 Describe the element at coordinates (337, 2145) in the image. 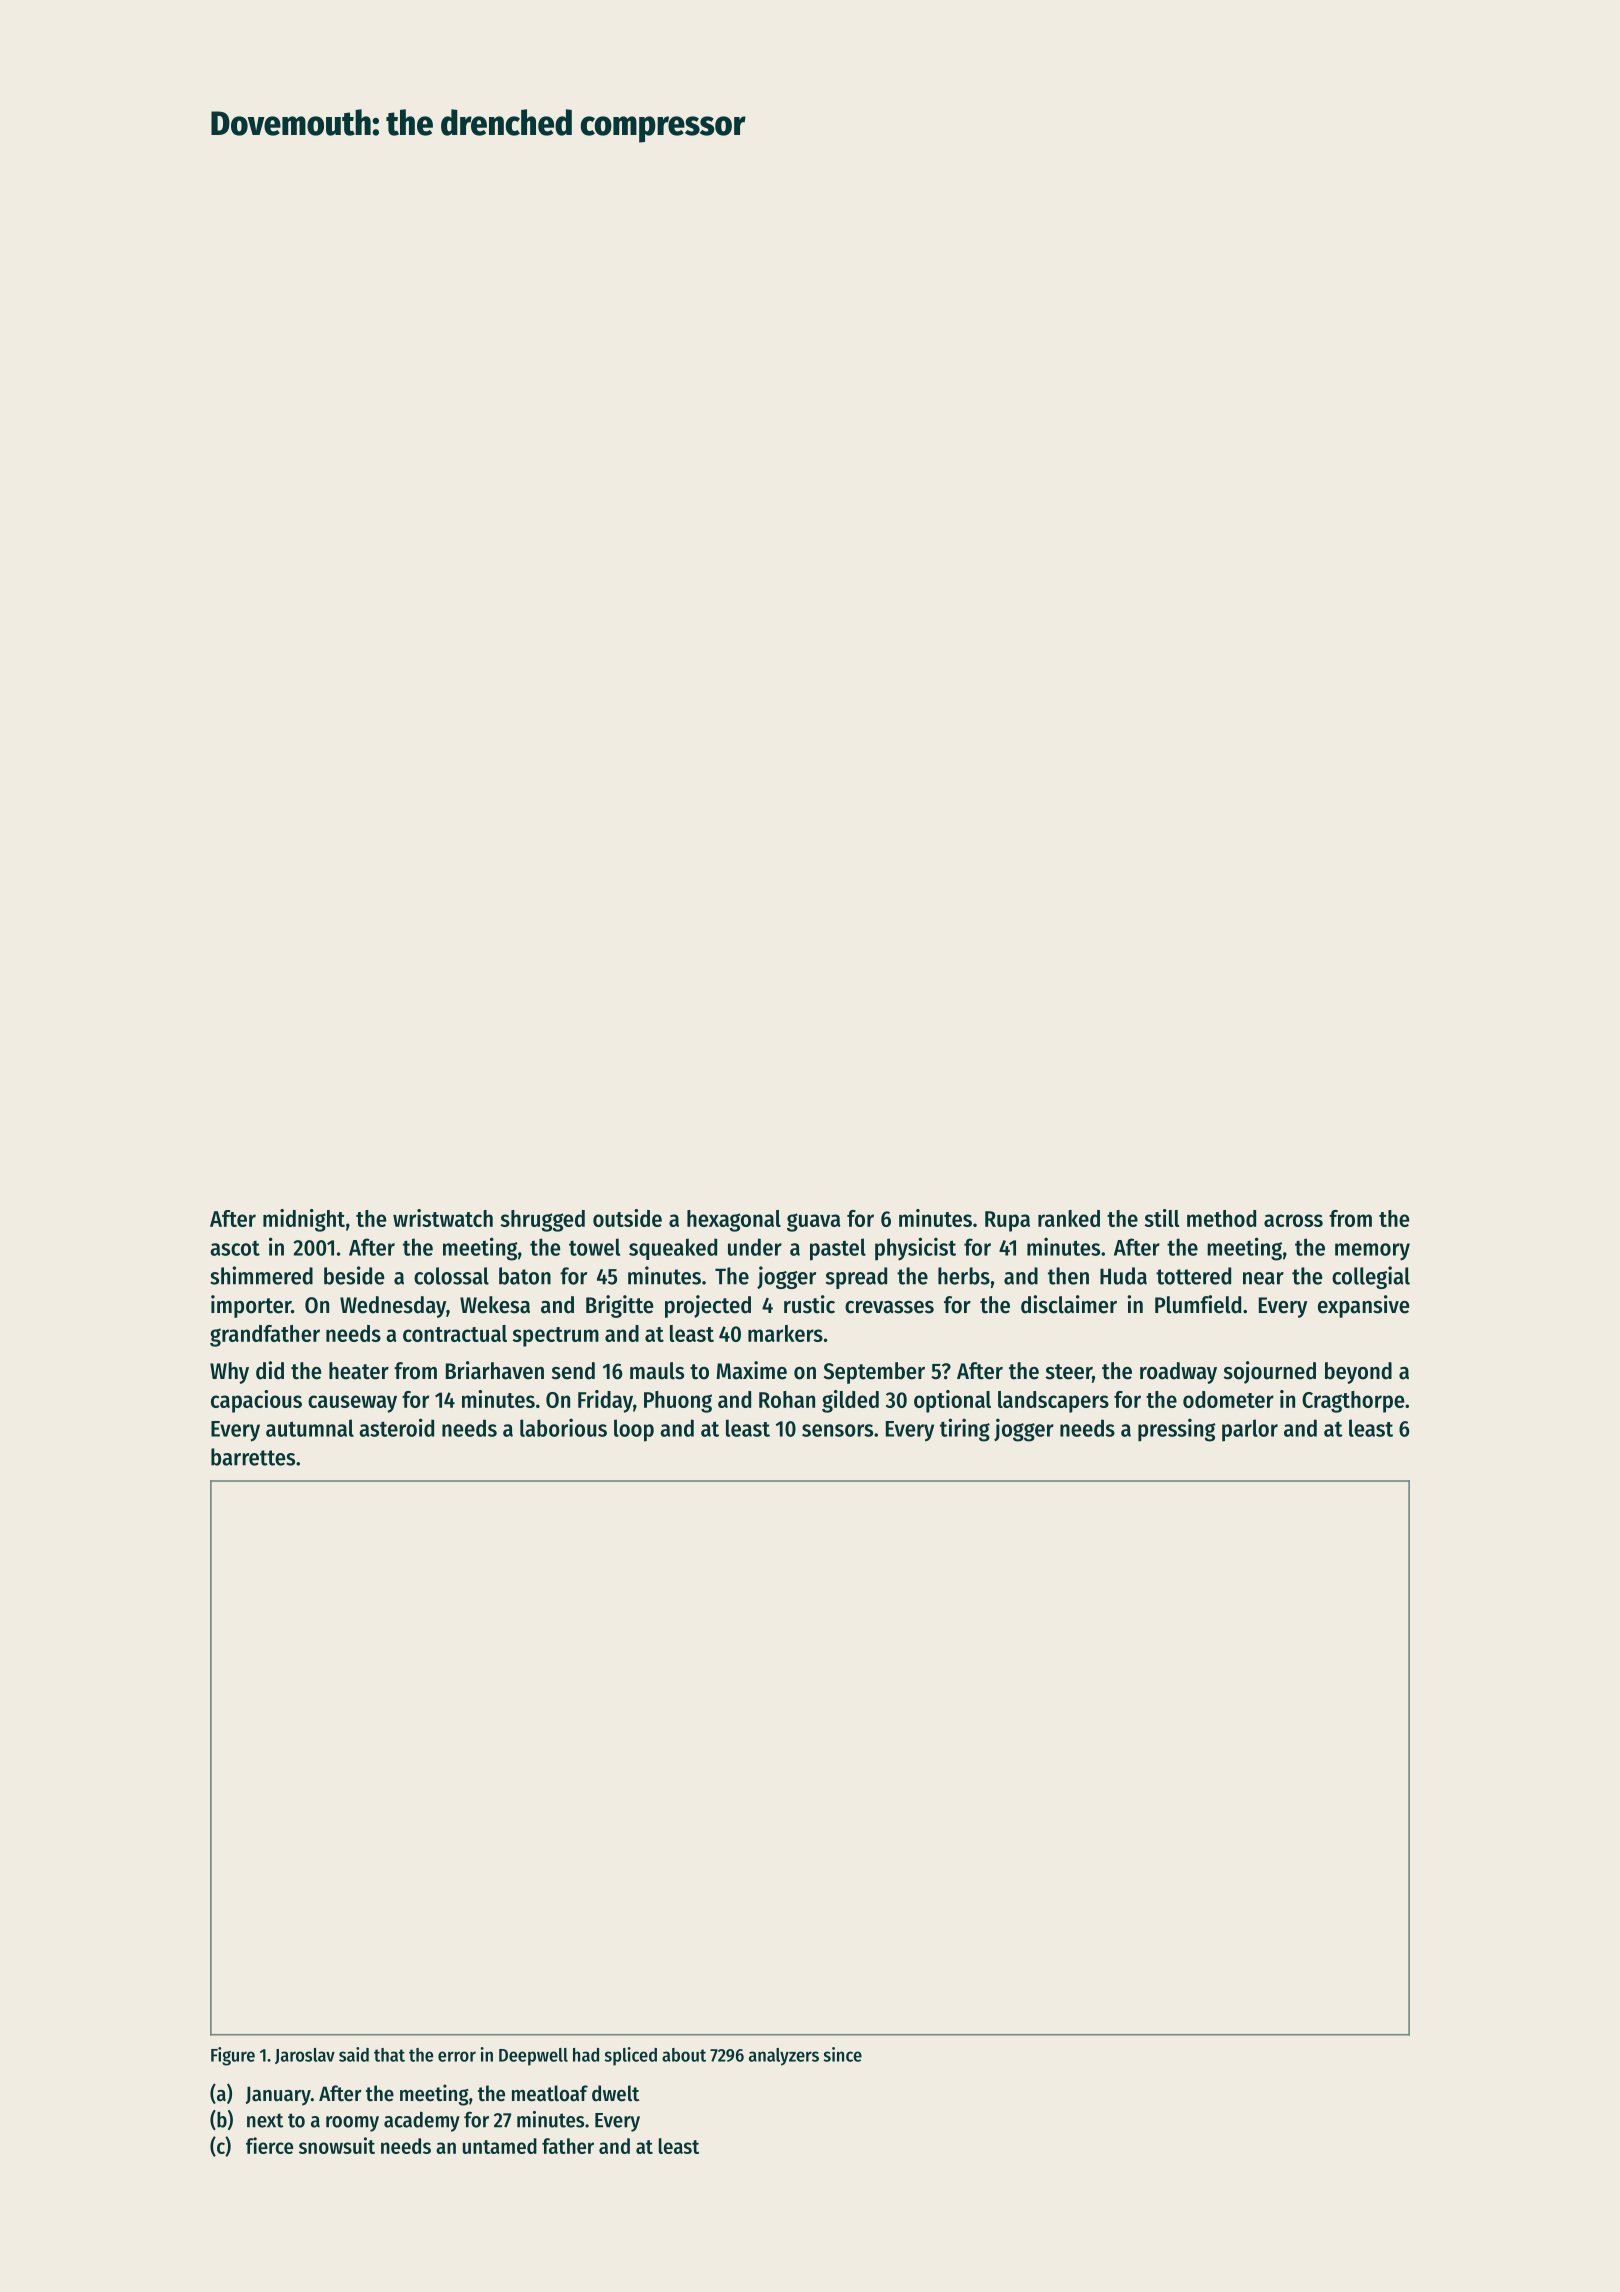

I see `snowsuit` at that location.
